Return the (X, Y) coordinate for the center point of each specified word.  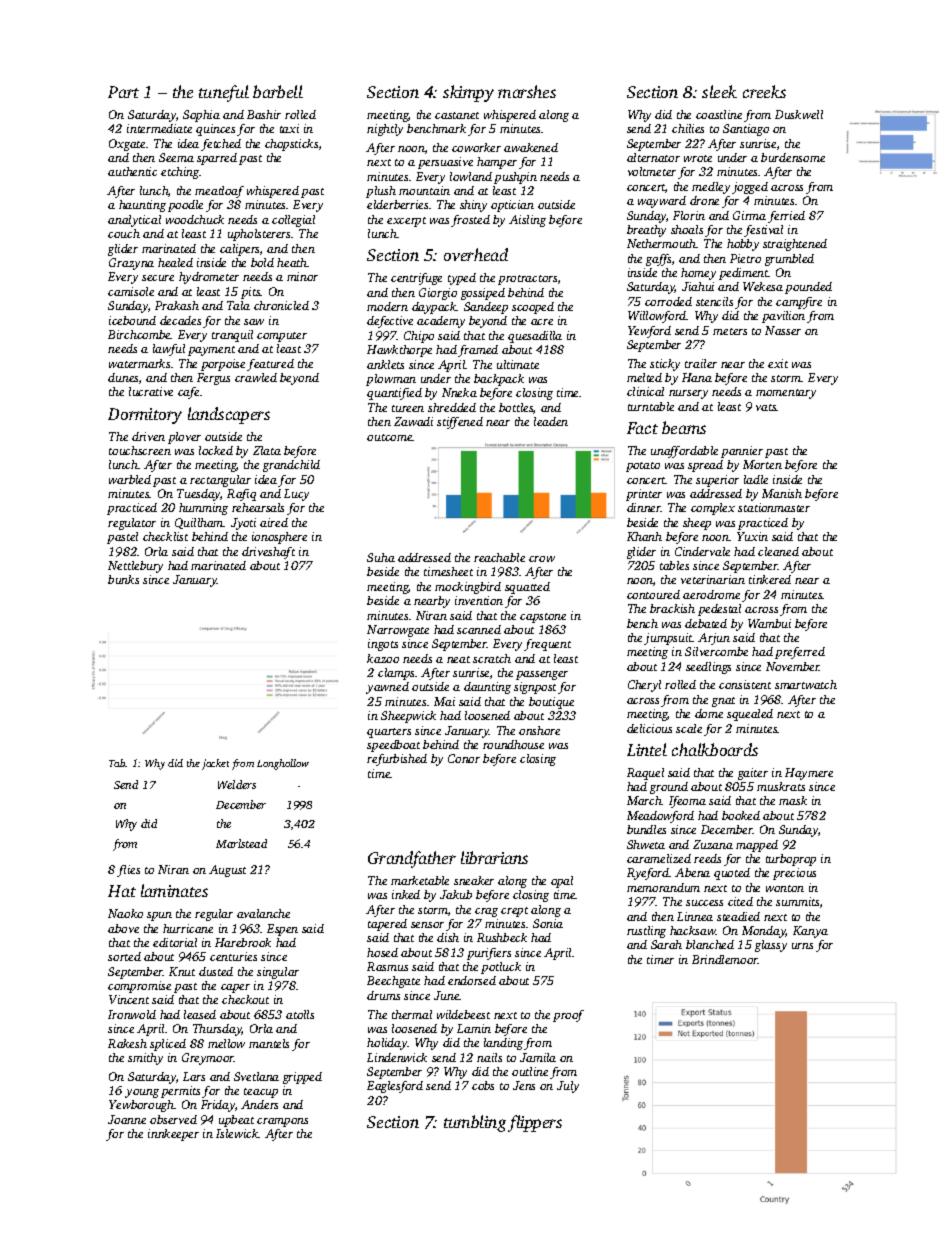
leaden (551, 421)
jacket (215, 764)
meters (730, 331)
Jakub (456, 894)
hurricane (188, 928)
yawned (387, 688)
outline (530, 1071)
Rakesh (127, 1043)
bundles (646, 829)
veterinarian (713, 579)
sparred (217, 159)
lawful (169, 350)
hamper (497, 163)
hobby (743, 245)
